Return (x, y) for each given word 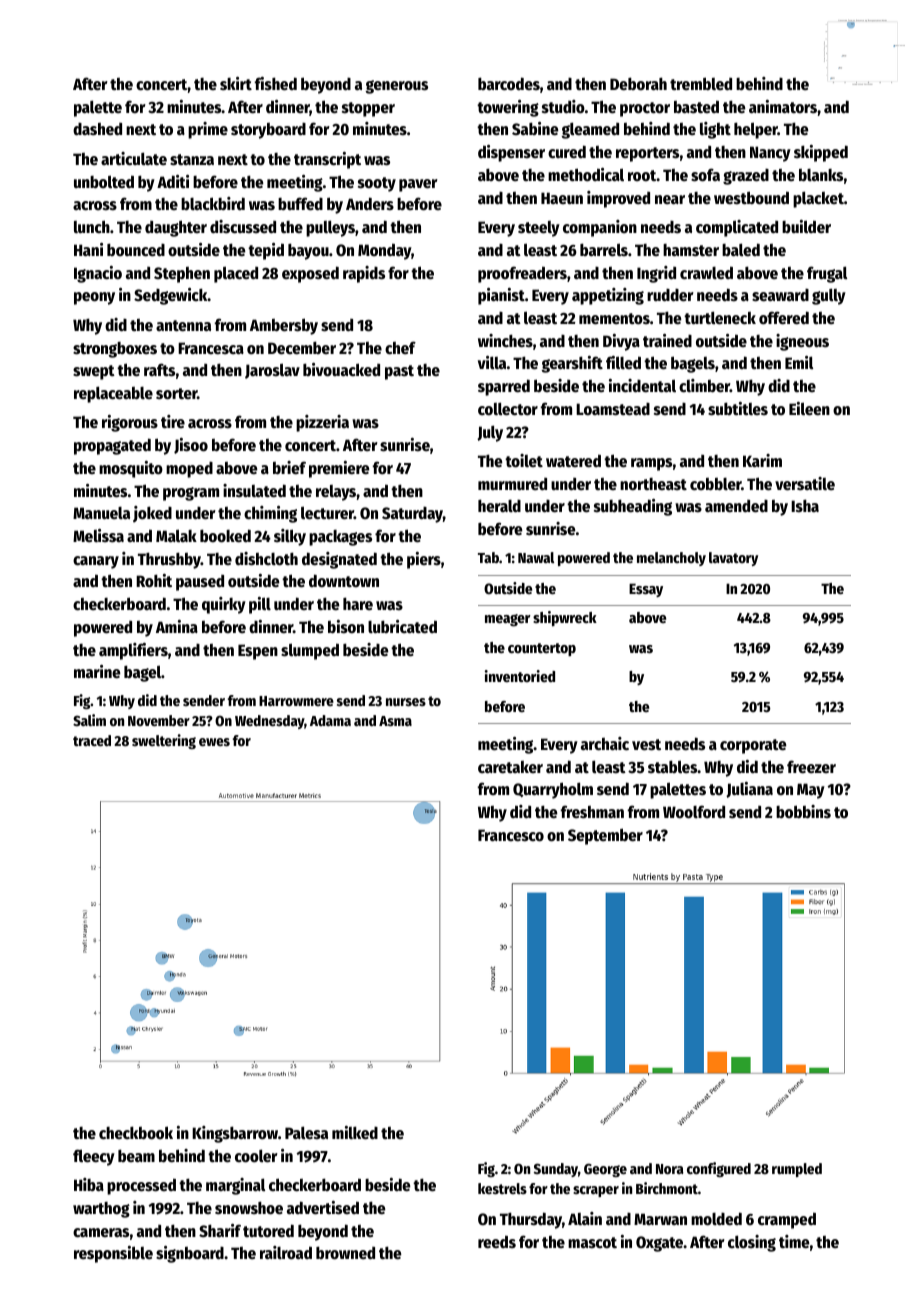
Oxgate (659, 1244)
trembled (701, 84)
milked (355, 1133)
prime (208, 130)
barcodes (509, 84)
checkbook (136, 1133)
